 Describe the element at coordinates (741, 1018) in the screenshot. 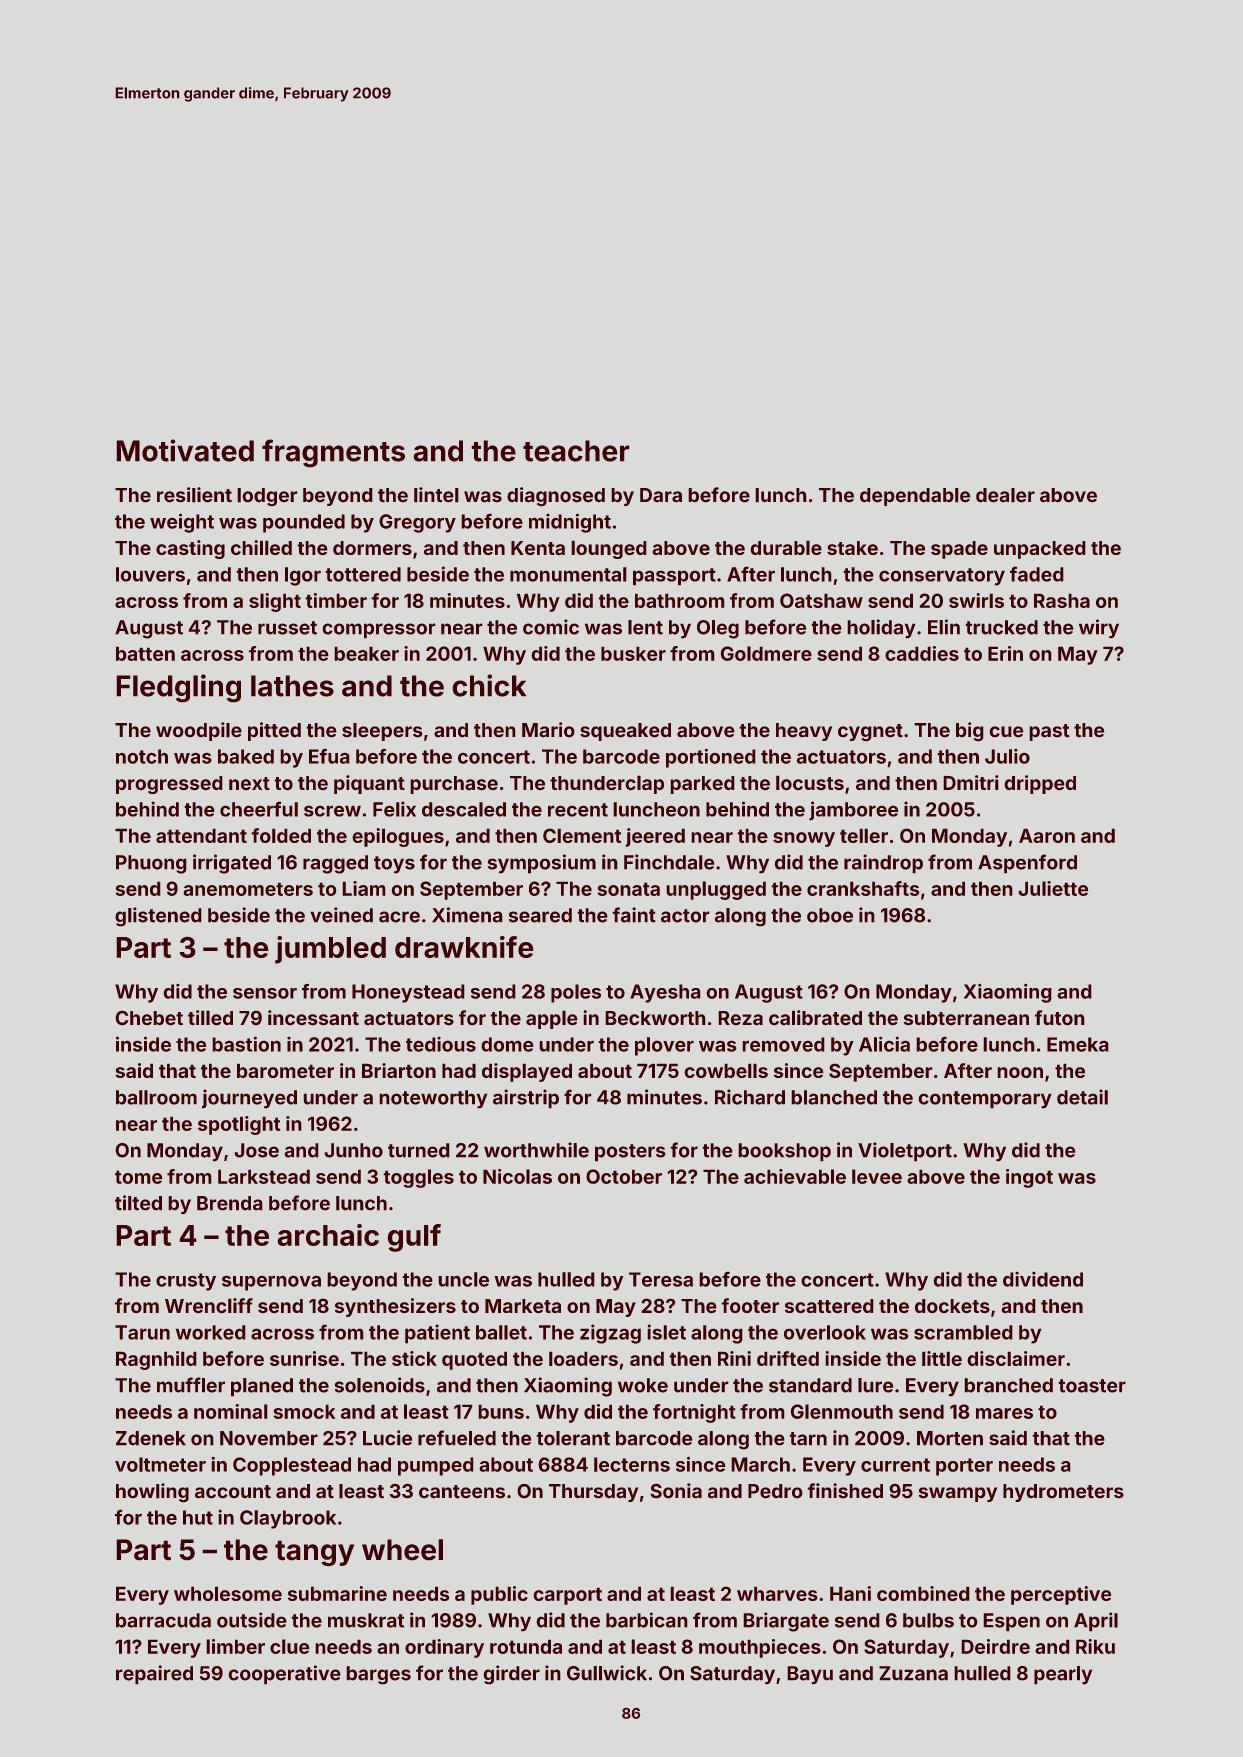

I see `Reza` at that location.
